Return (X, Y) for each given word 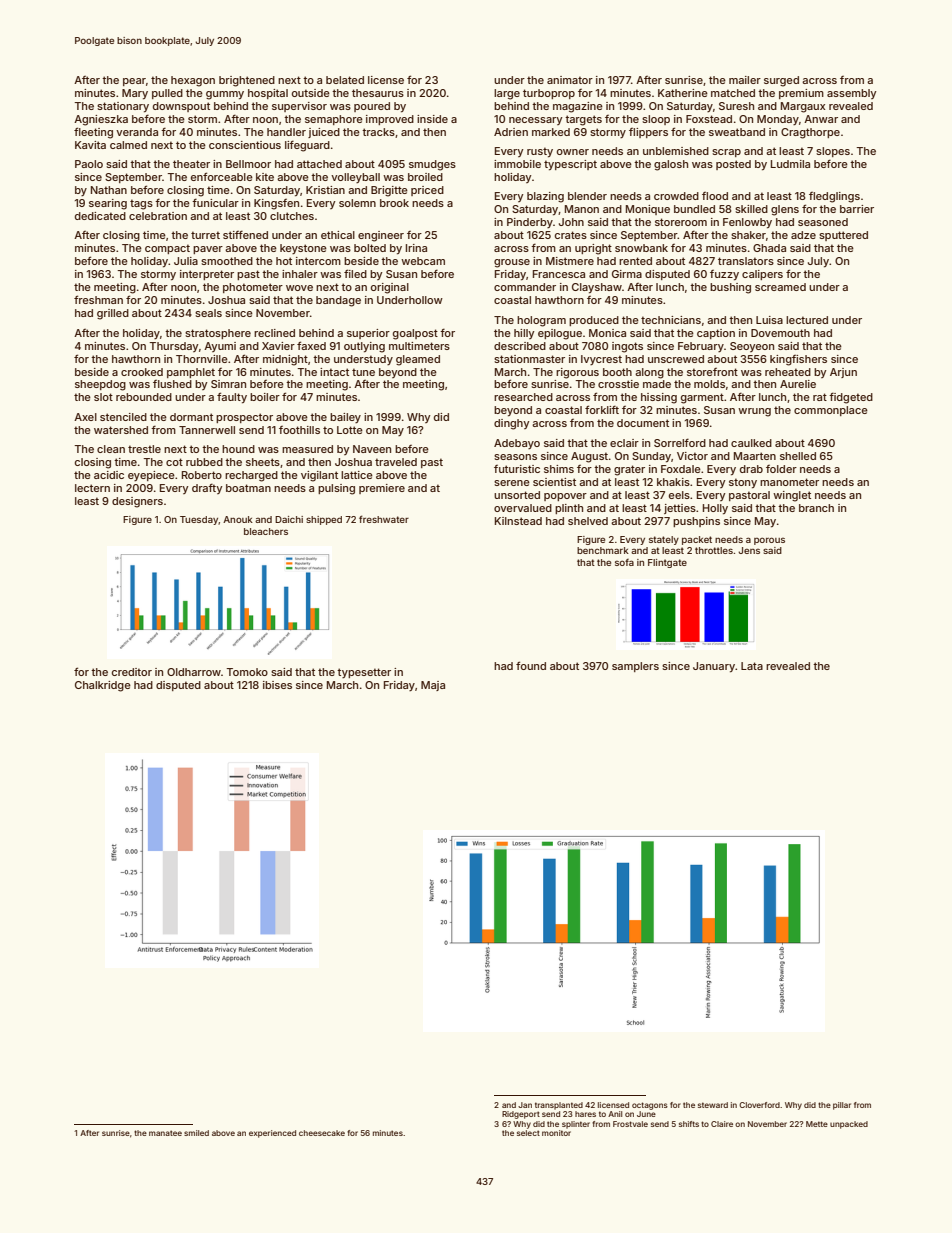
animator (570, 80)
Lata (752, 666)
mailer (745, 80)
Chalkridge (103, 686)
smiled (196, 1133)
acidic (109, 475)
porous (769, 541)
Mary (135, 94)
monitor (556, 1133)
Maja (433, 686)
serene (512, 483)
